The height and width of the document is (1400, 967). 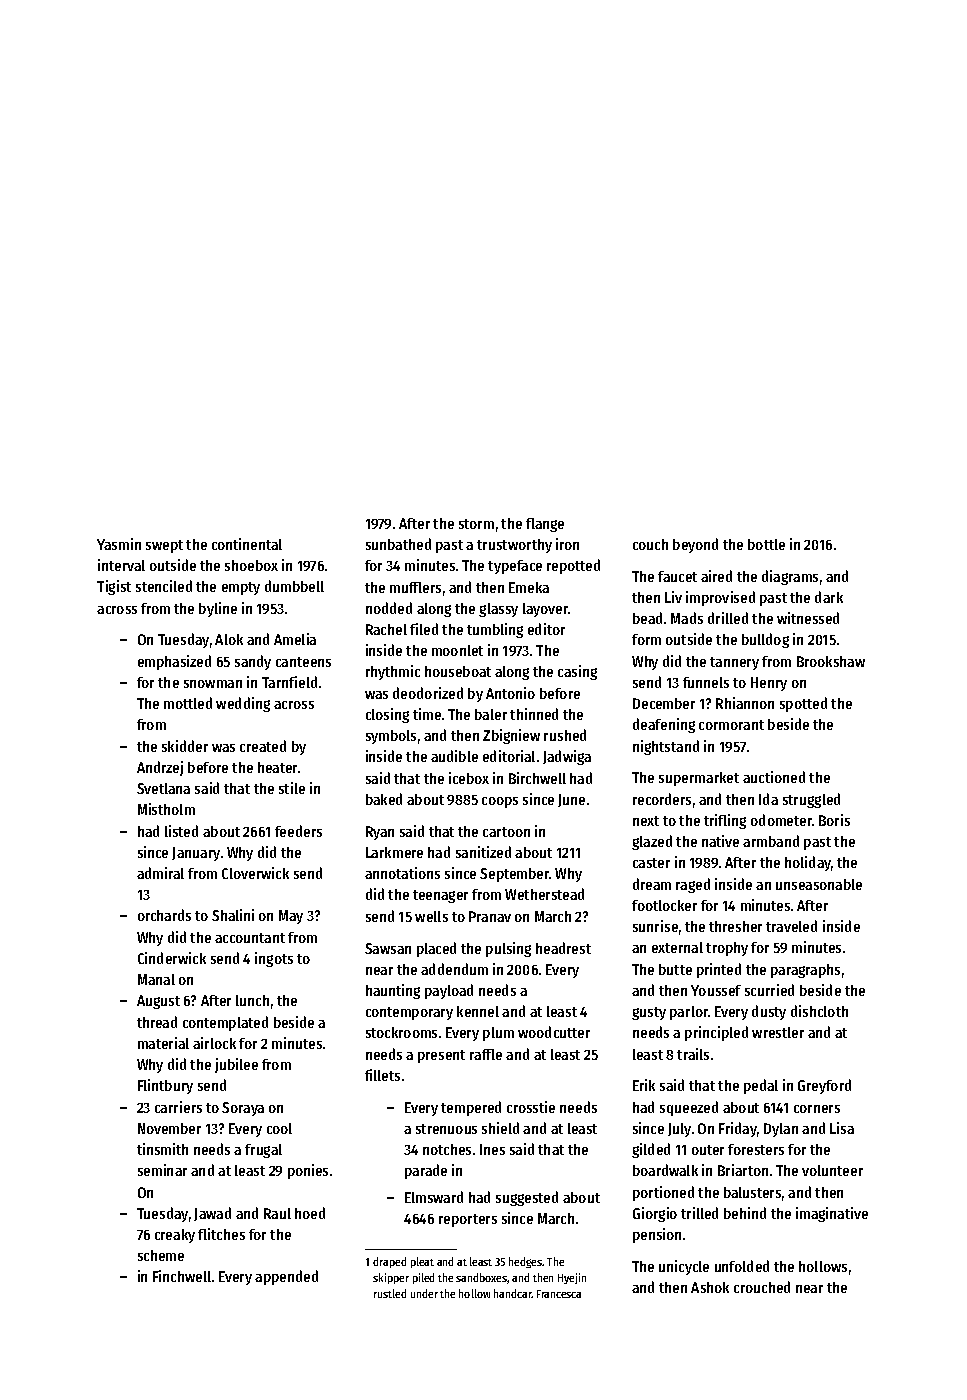 What do you see at coordinates (440, 896) in the document?
I see `teenager` at bounding box center [440, 896].
